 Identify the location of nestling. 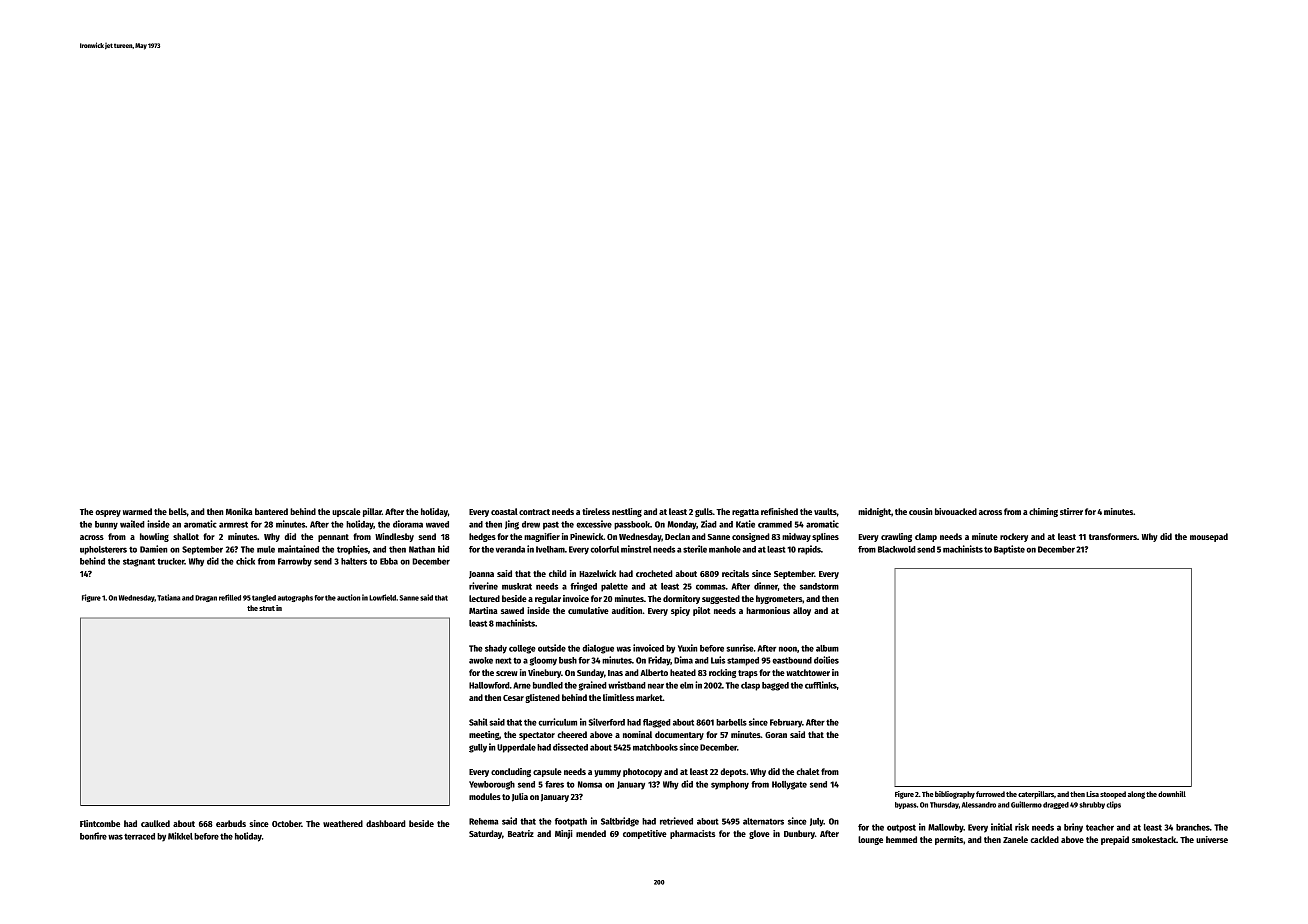
(627, 512).
